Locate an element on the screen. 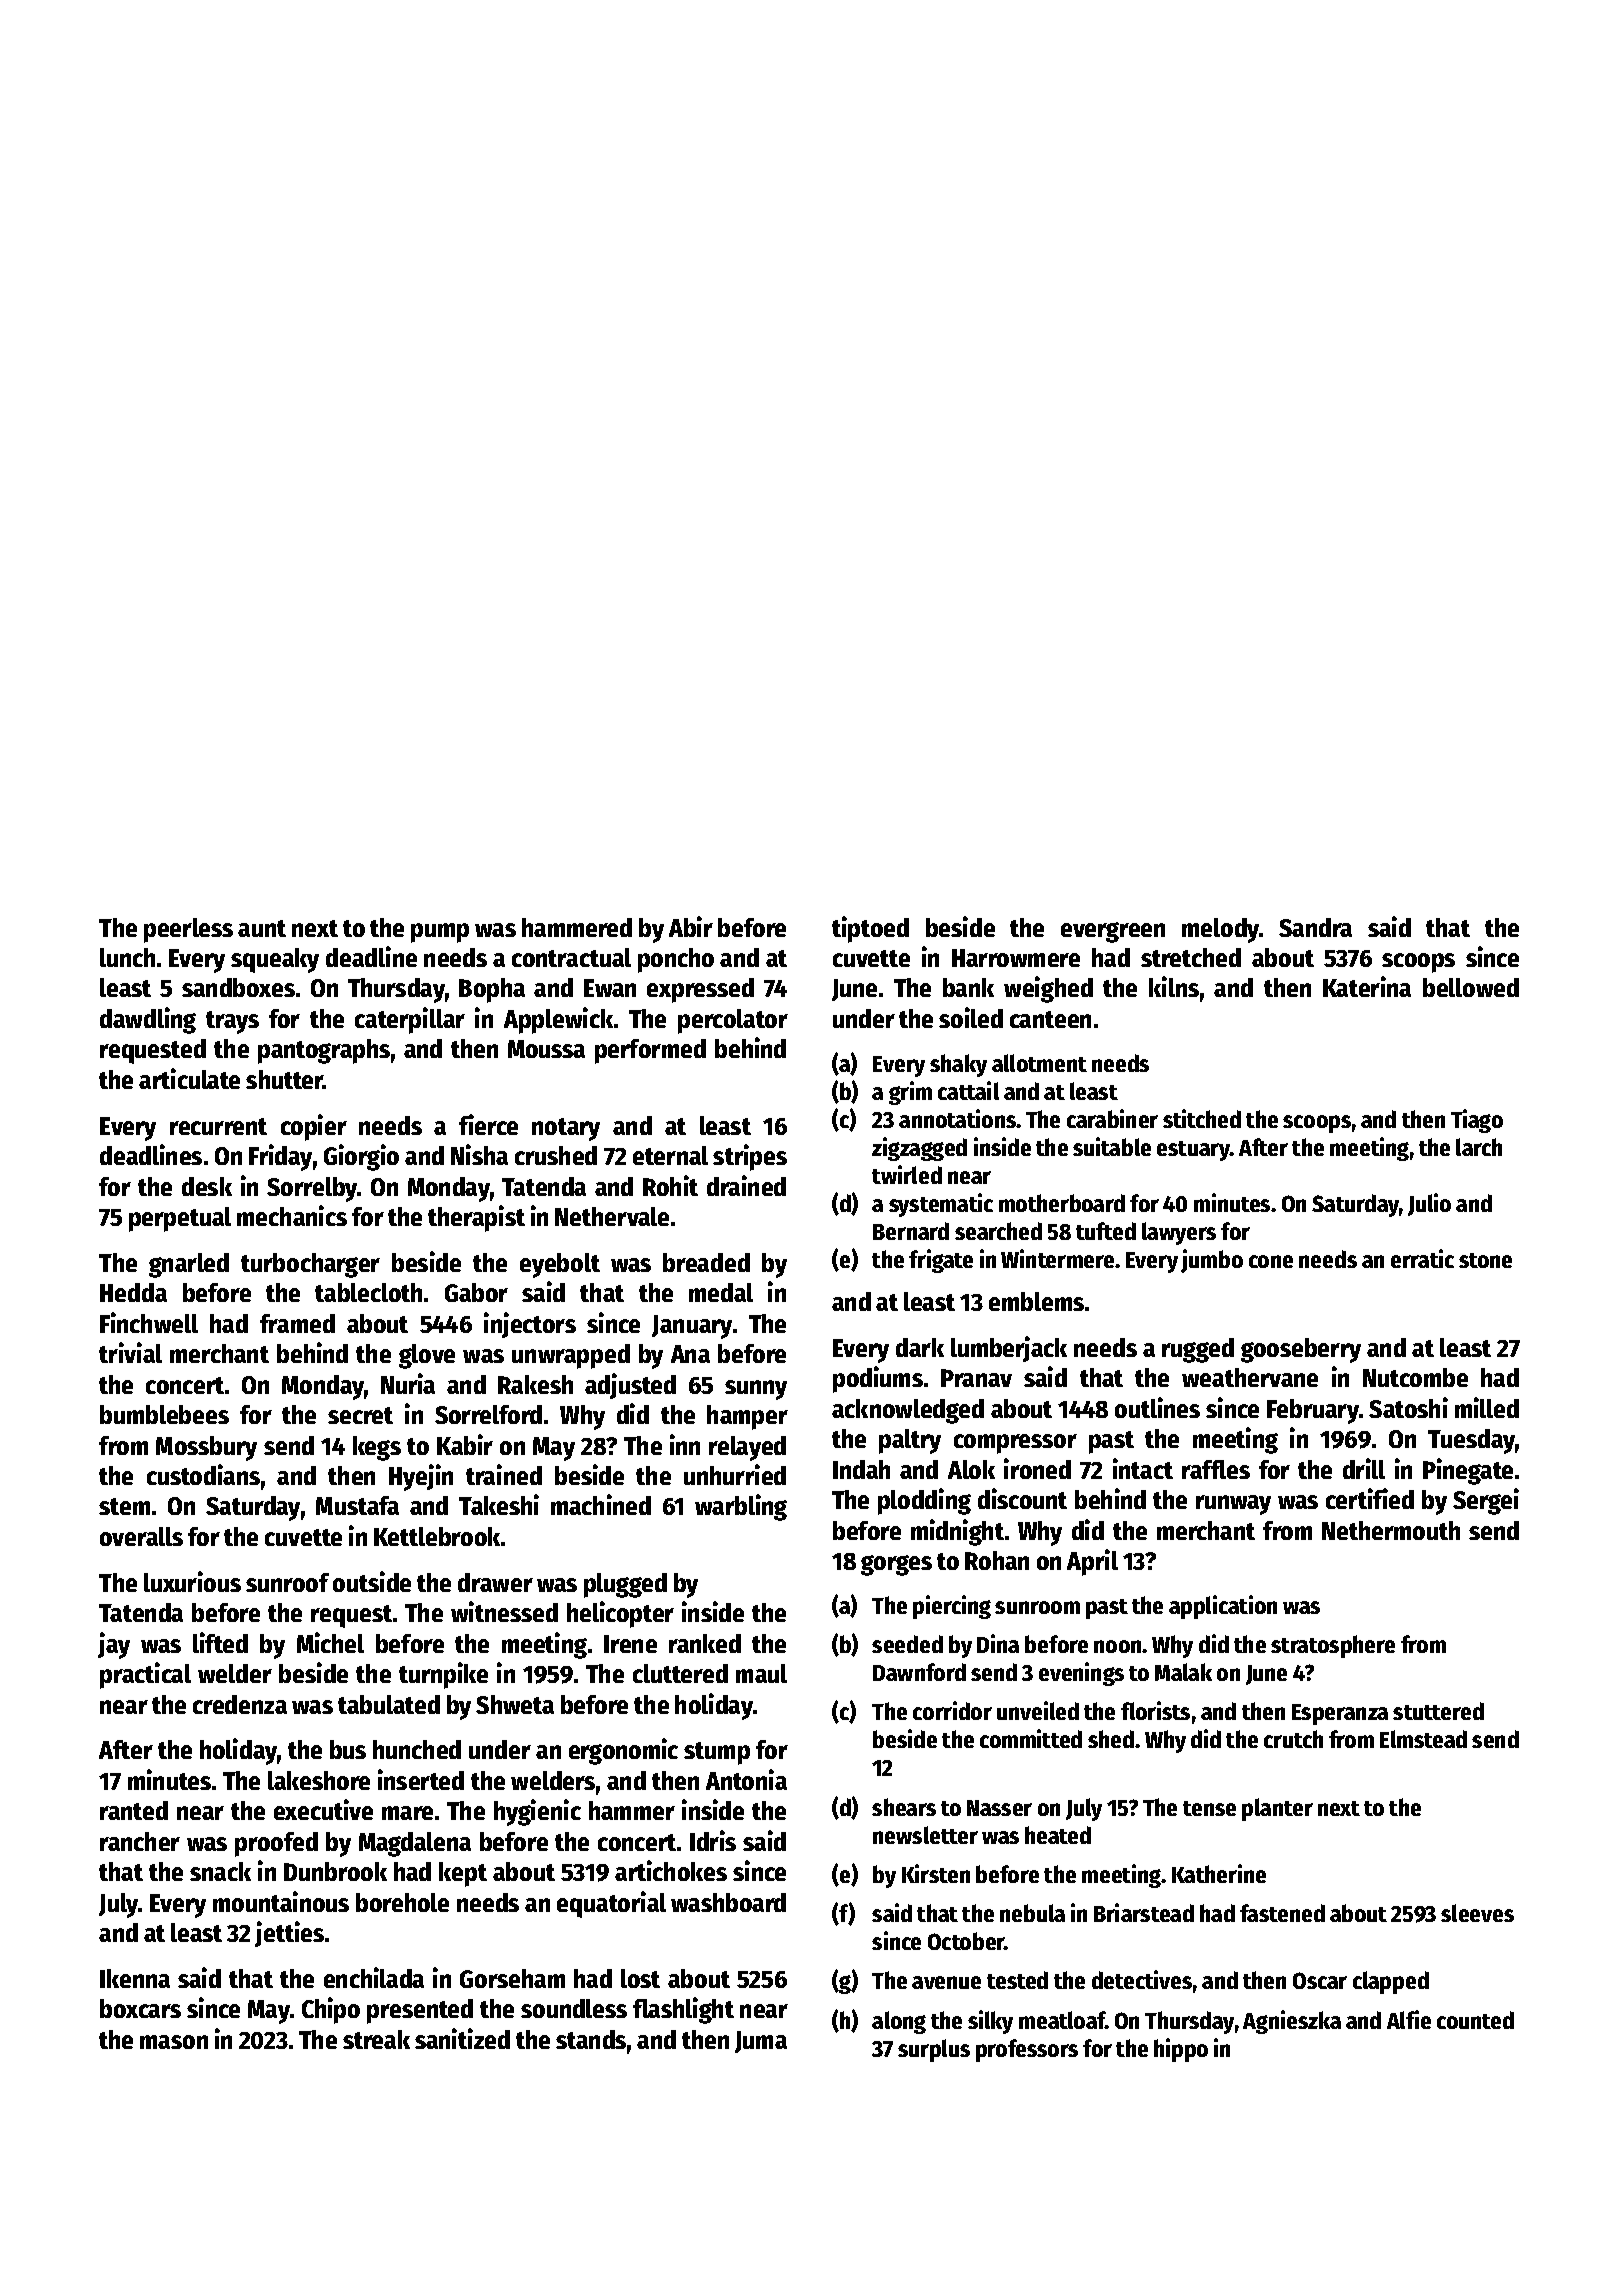 This screenshot has width=1620, height=2292. trivial is located at coordinates (130, 1352).
